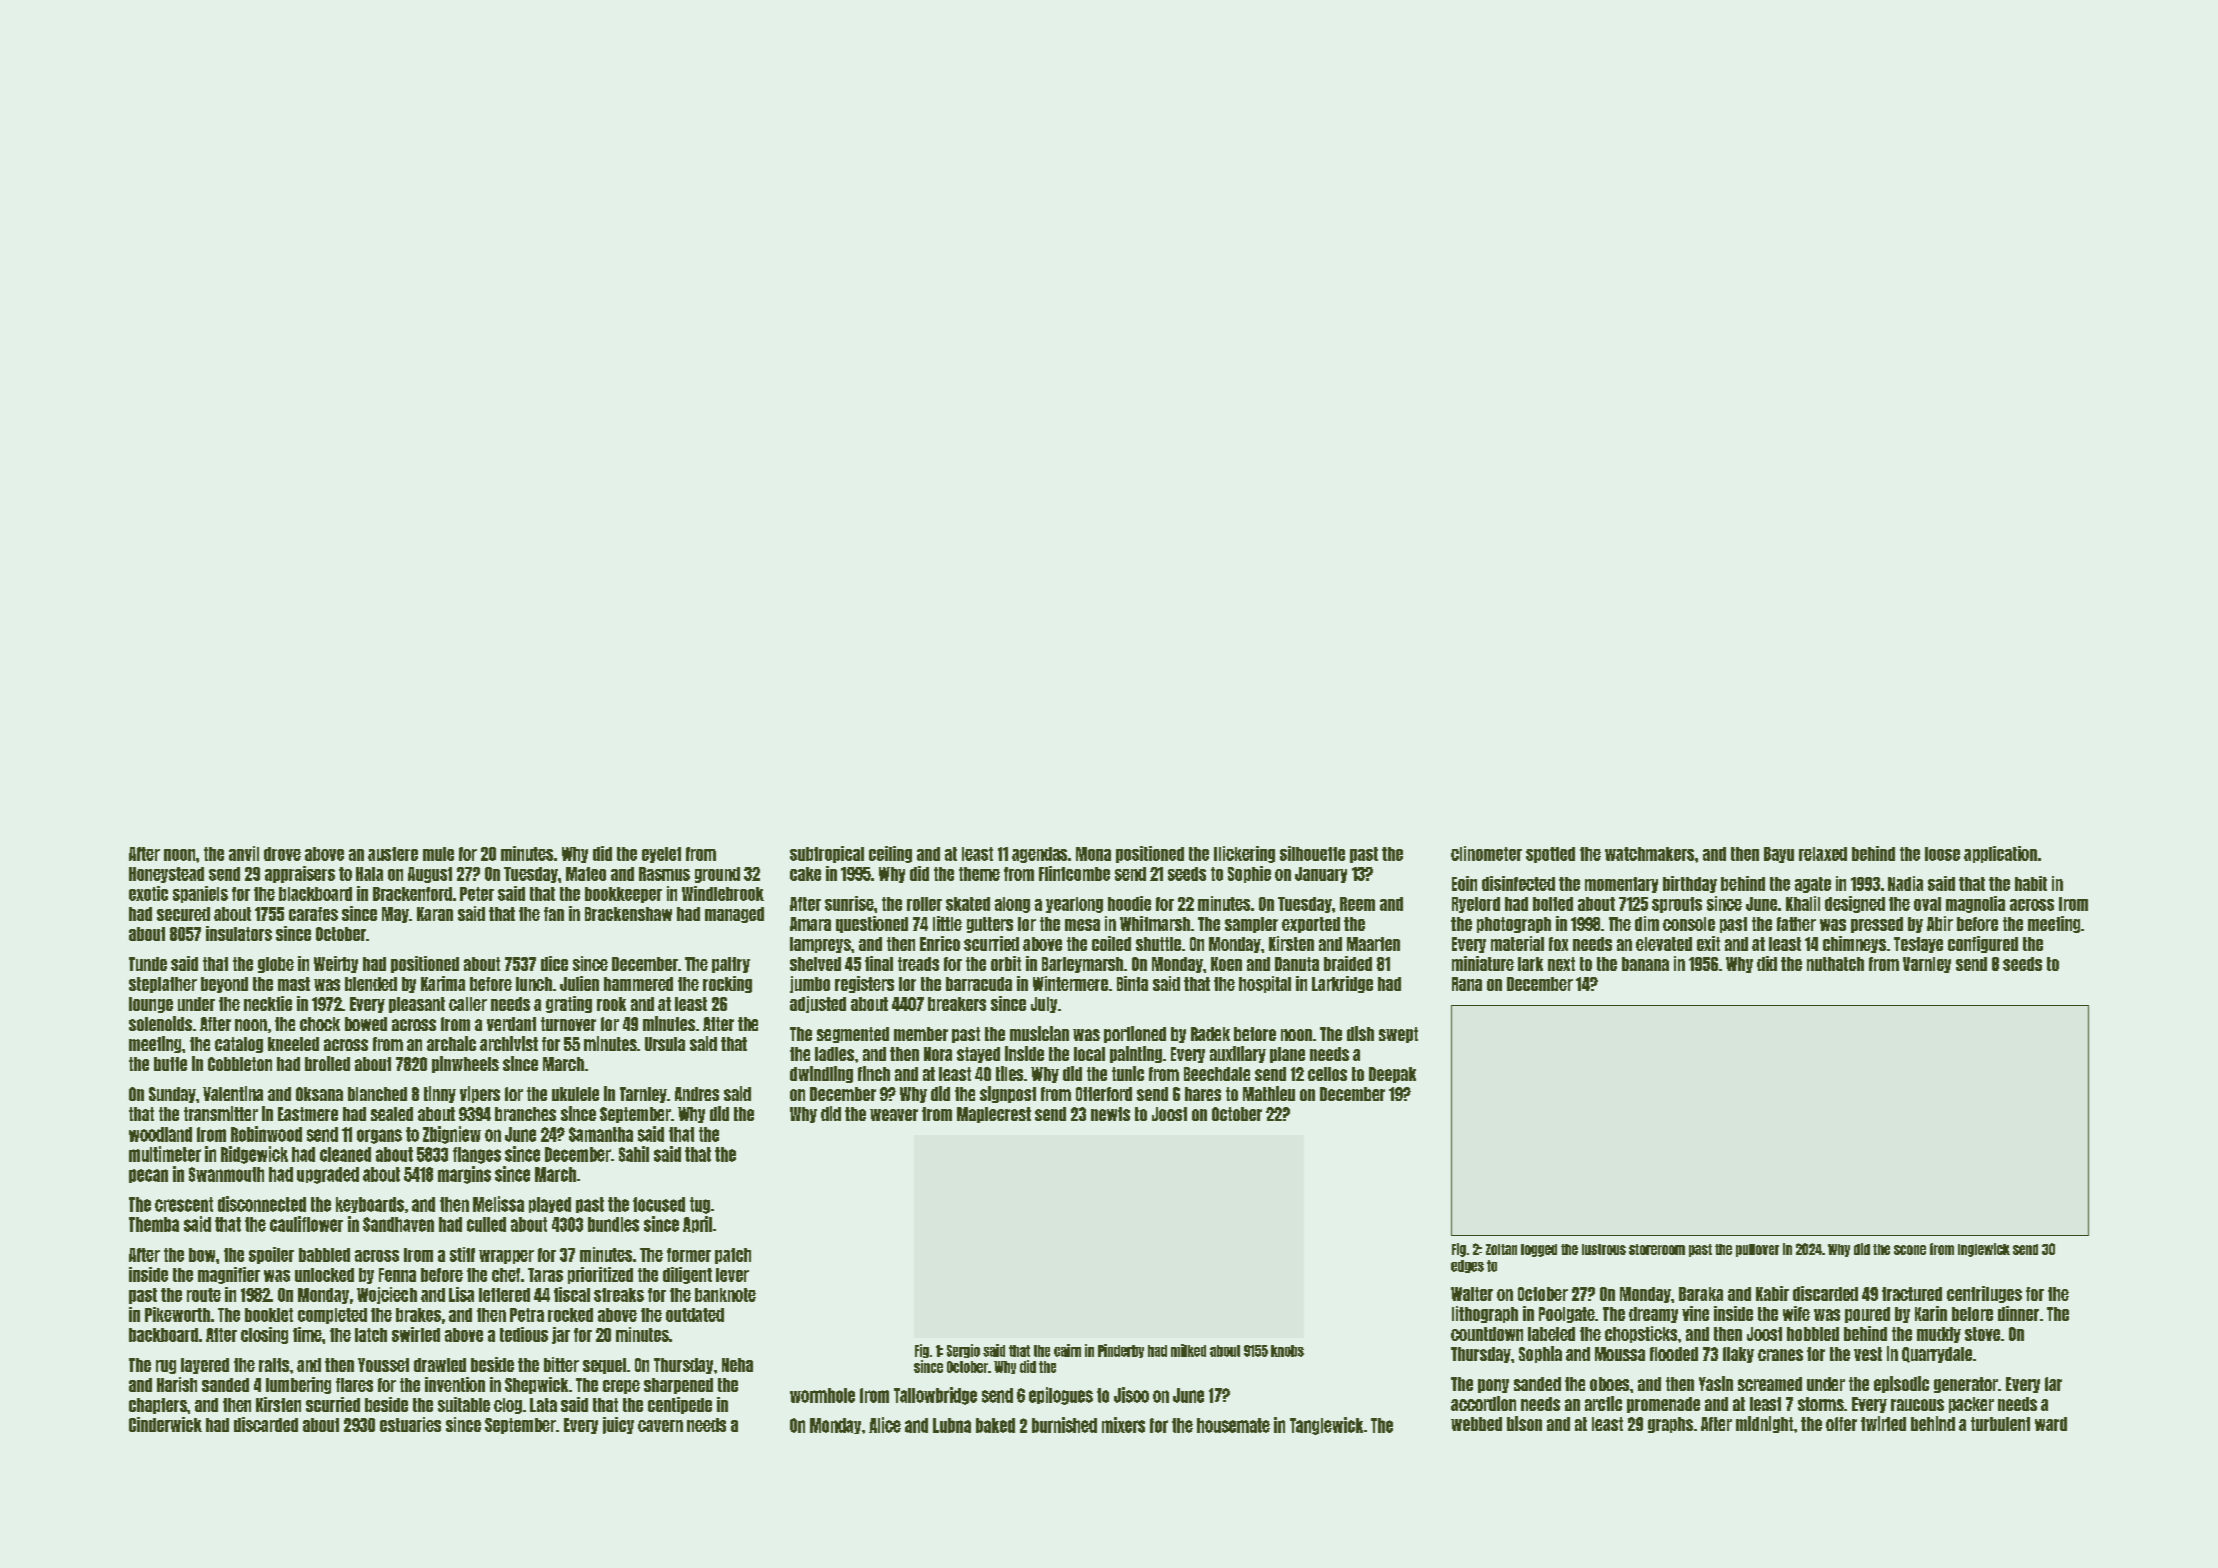  I want to click on scone, so click(1910, 1250).
